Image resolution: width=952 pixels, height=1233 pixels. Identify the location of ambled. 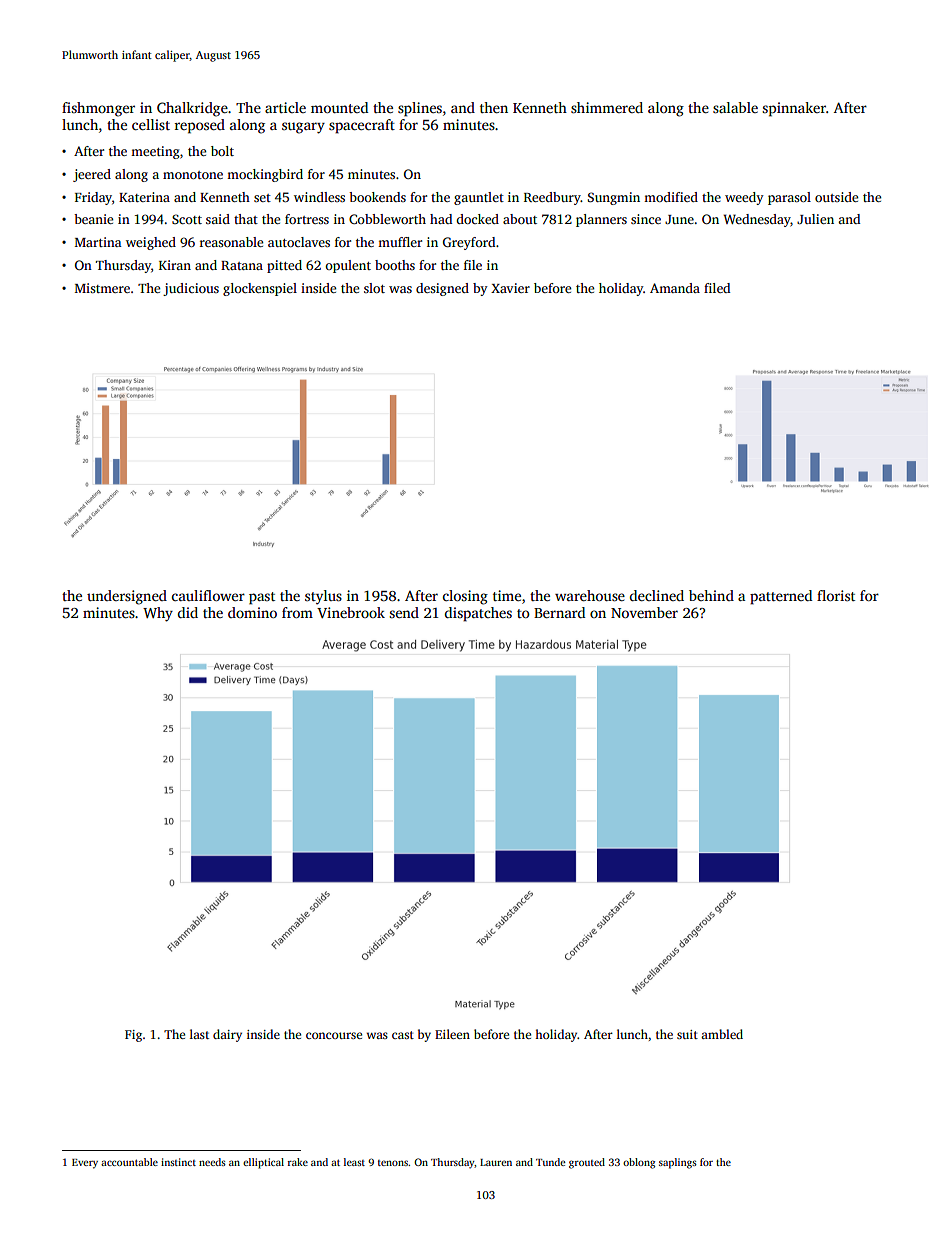
(722, 1034).
